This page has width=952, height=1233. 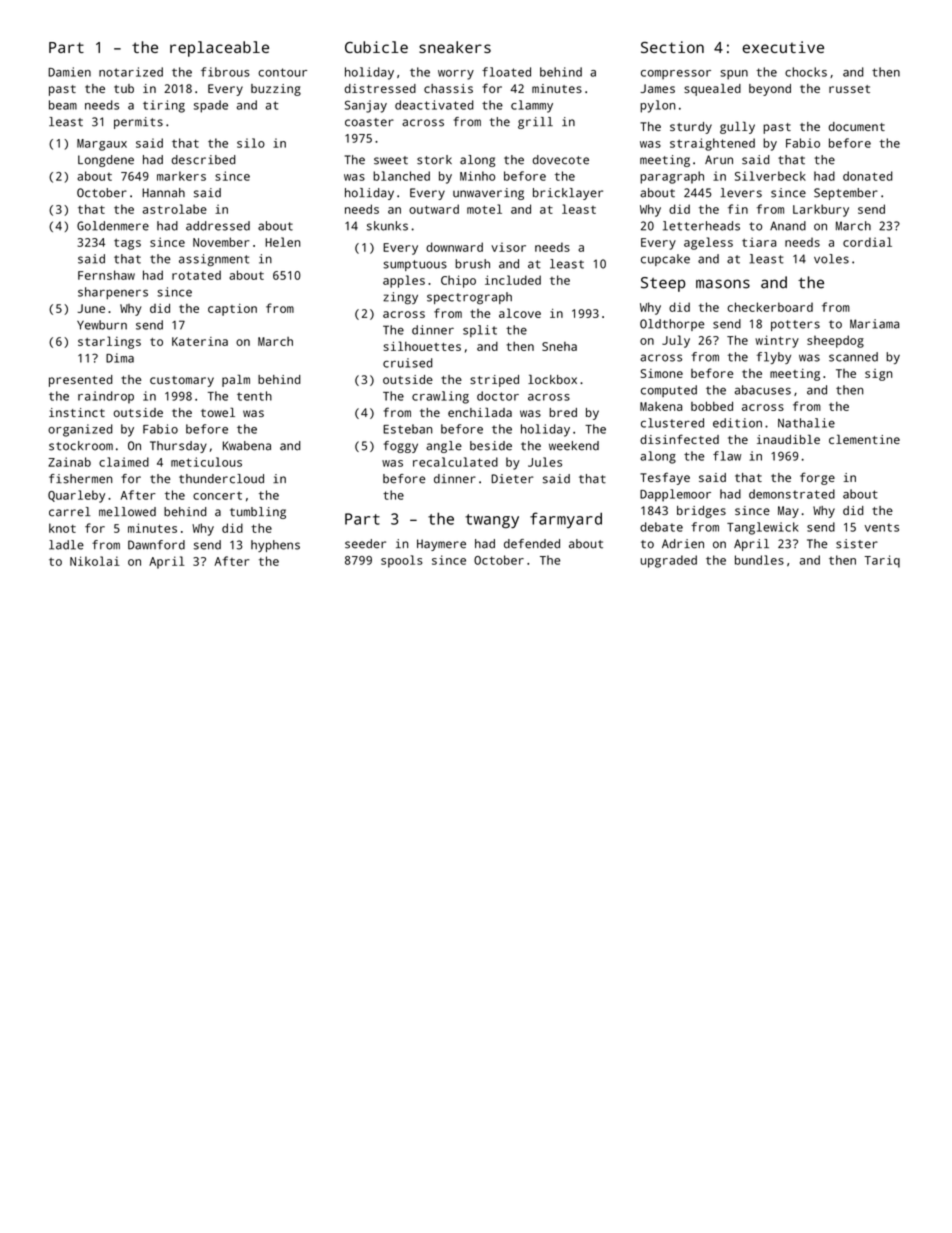 I want to click on Goldenmere, so click(x=113, y=226).
